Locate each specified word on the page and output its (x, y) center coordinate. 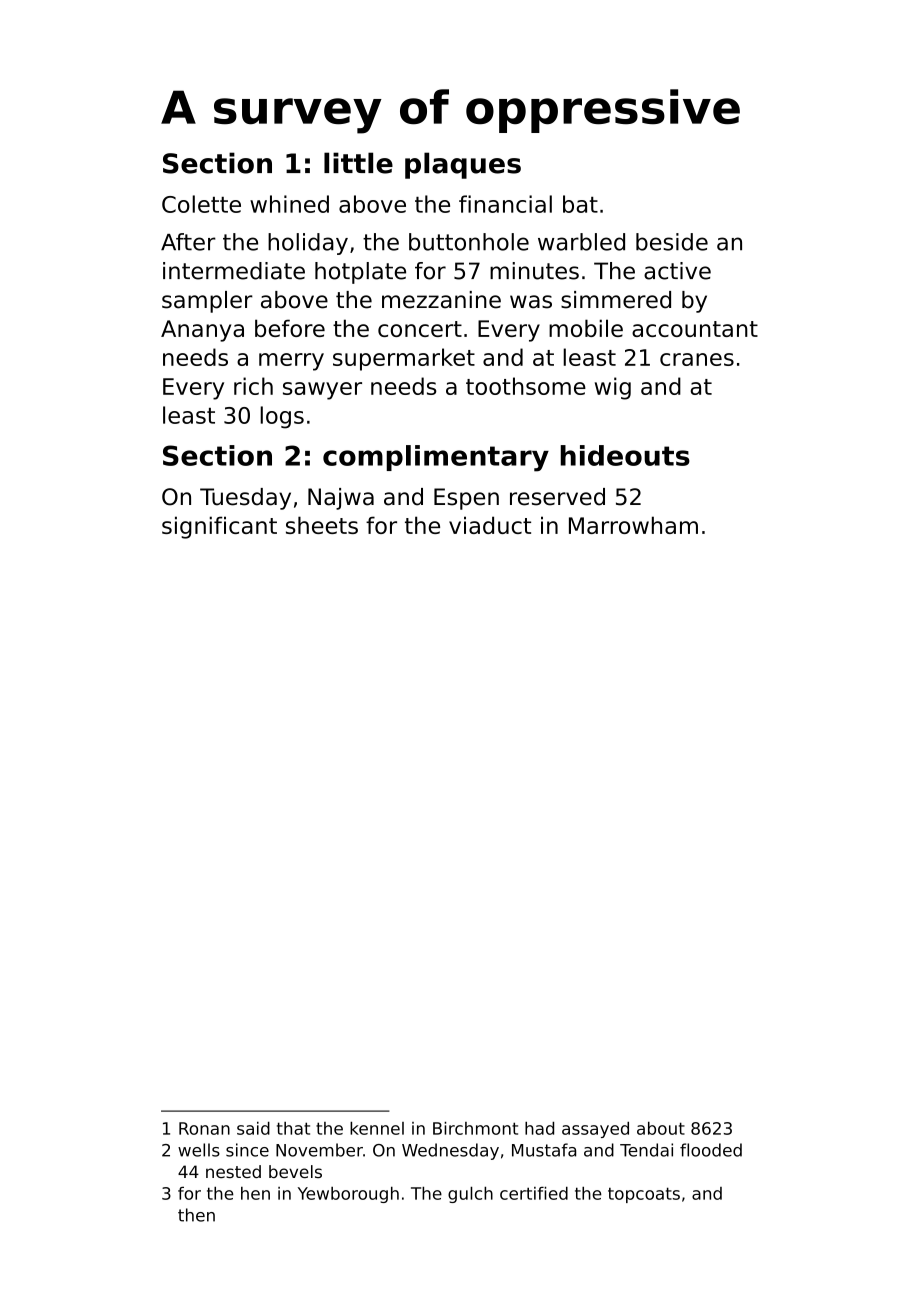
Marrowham (633, 525)
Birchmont (475, 1128)
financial (505, 204)
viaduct (490, 525)
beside (672, 242)
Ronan (204, 1128)
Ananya (202, 331)
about (661, 1128)
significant (219, 527)
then (196, 1215)
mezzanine (441, 300)
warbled (581, 242)
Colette (201, 204)
